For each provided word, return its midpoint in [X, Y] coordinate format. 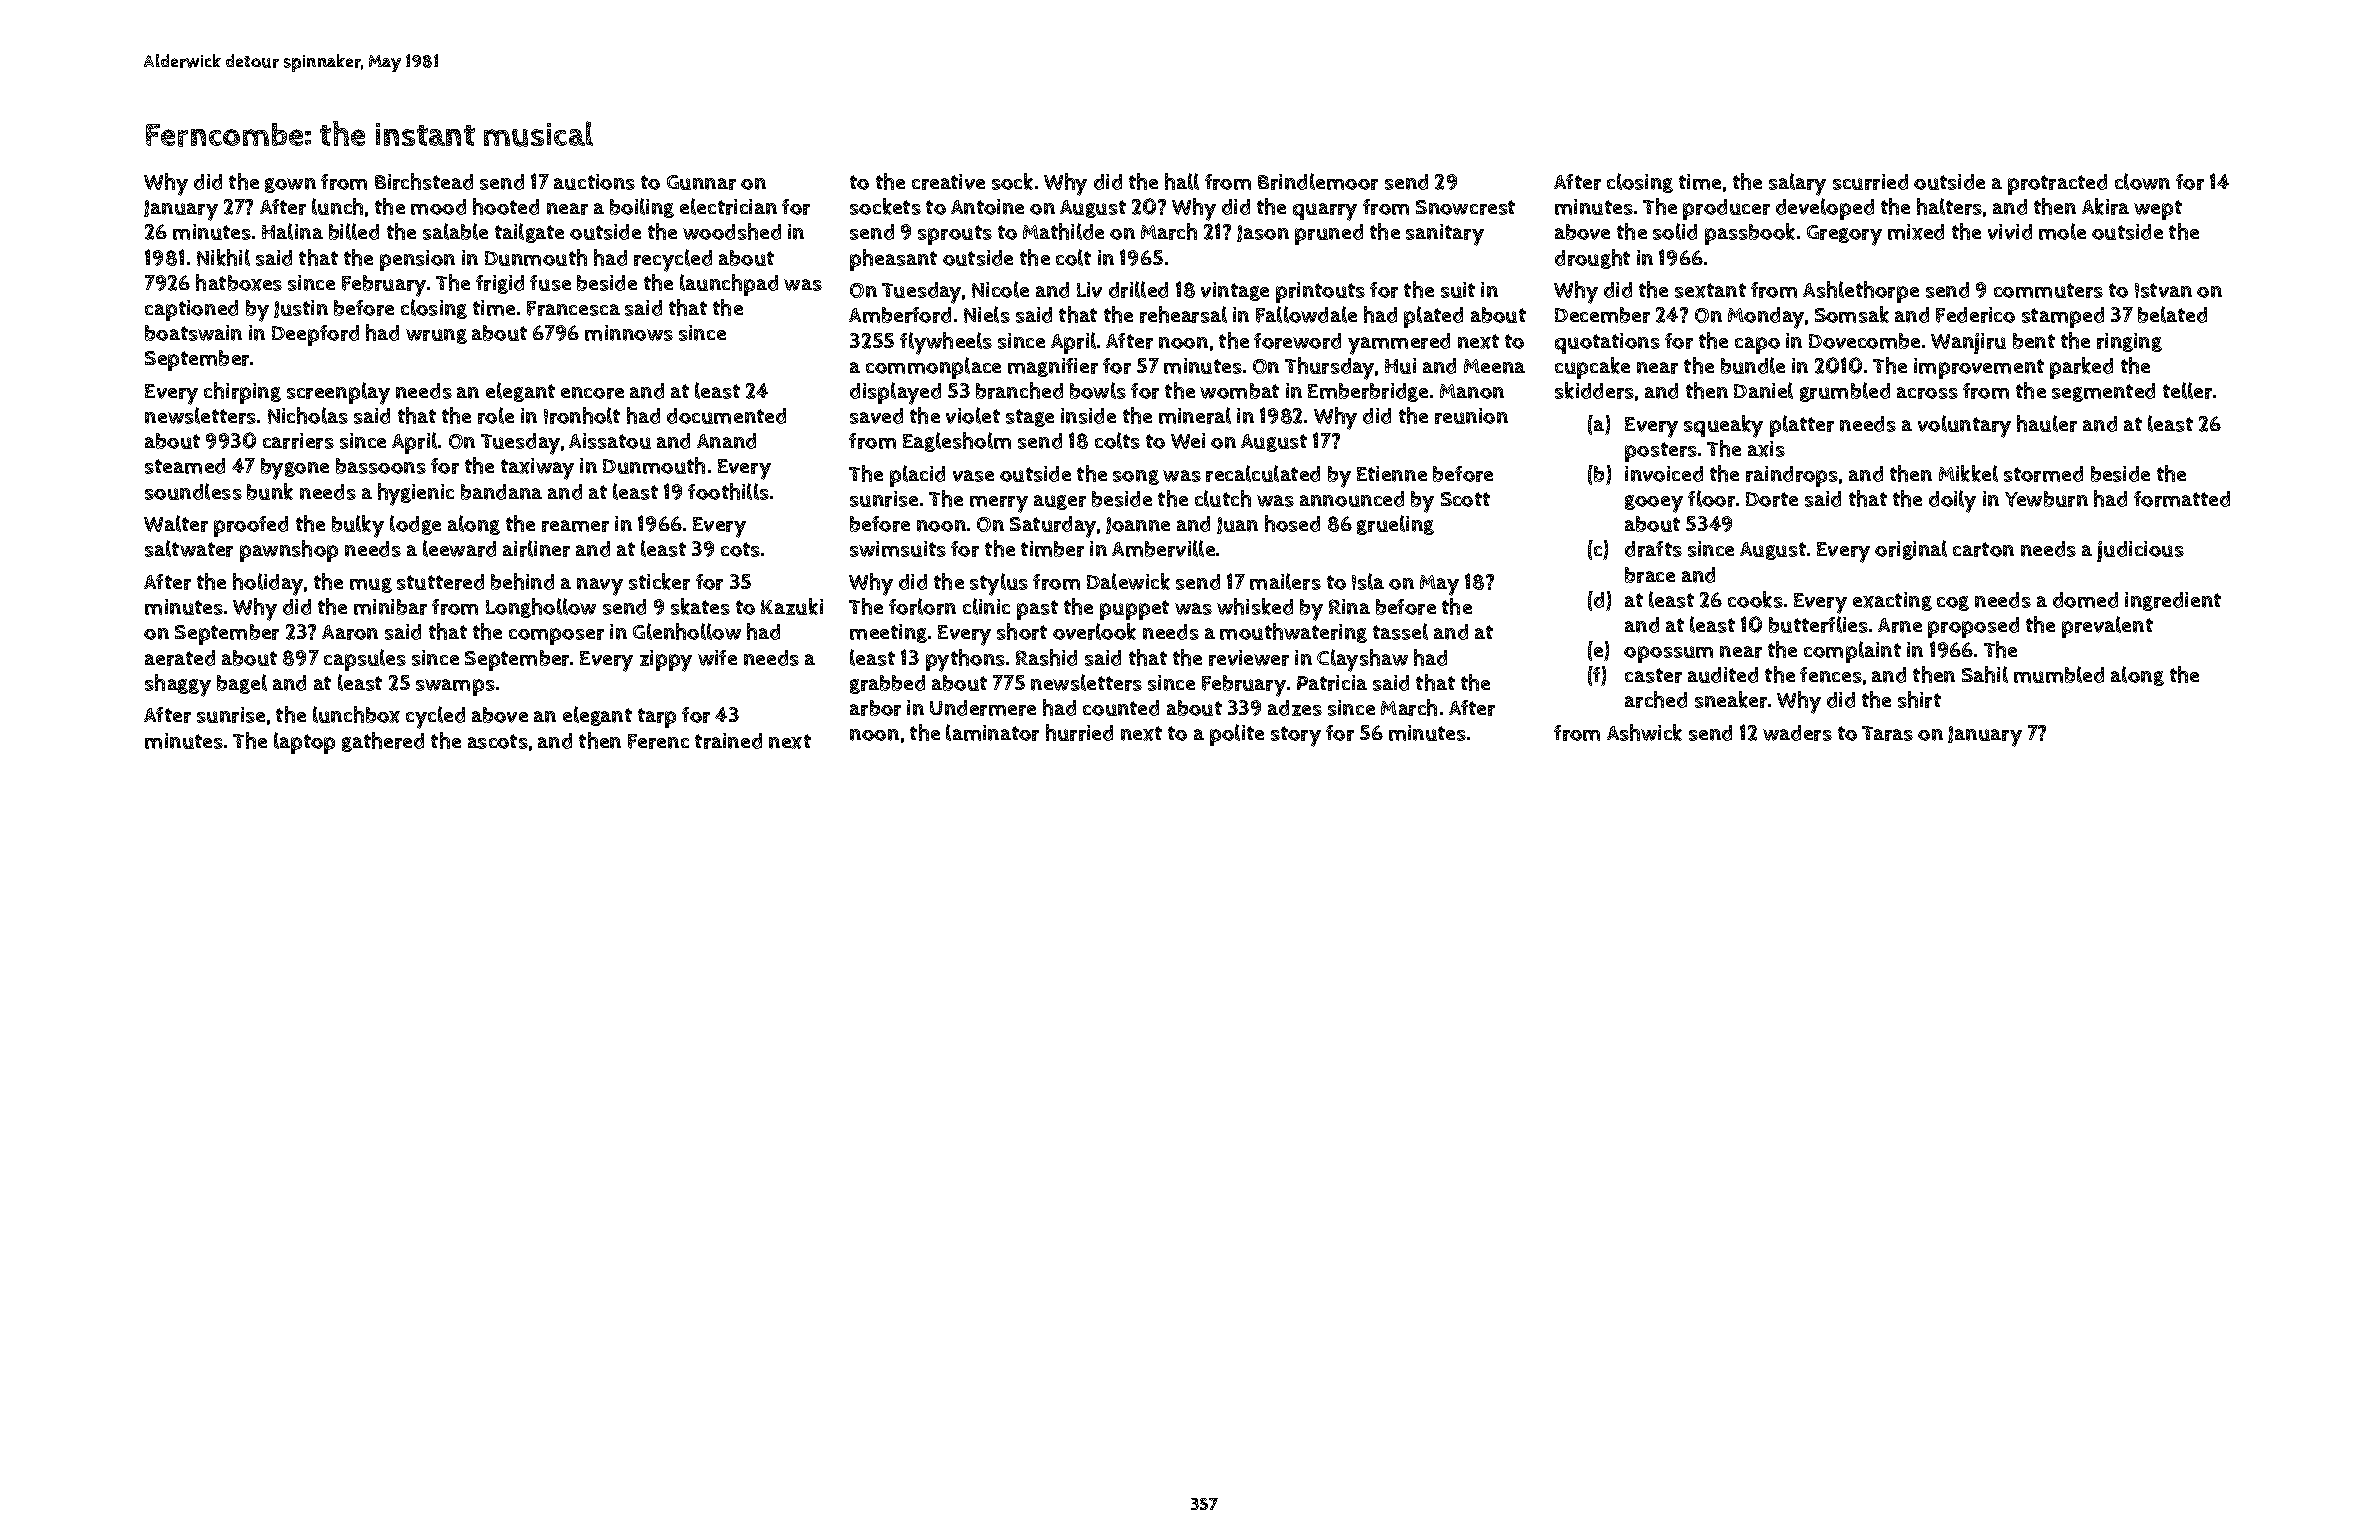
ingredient [2173, 601]
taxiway [537, 469]
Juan [1237, 525]
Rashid [1046, 657]
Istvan [2163, 290]
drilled [1138, 289]
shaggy [178, 685]
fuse [550, 283]
